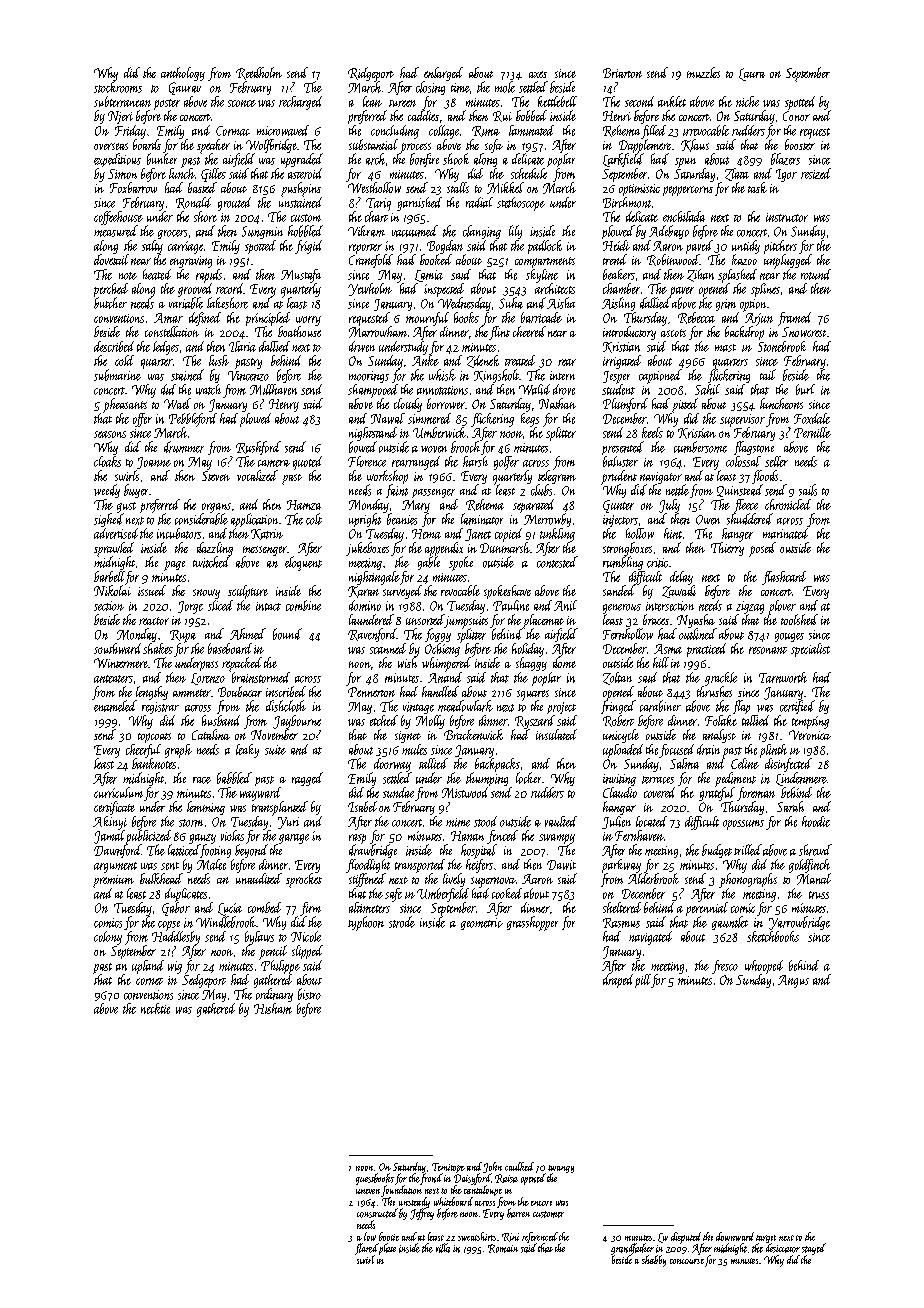  What do you see at coordinates (248, 634) in the screenshot?
I see `Ahmed` at bounding box center [248, 634].
